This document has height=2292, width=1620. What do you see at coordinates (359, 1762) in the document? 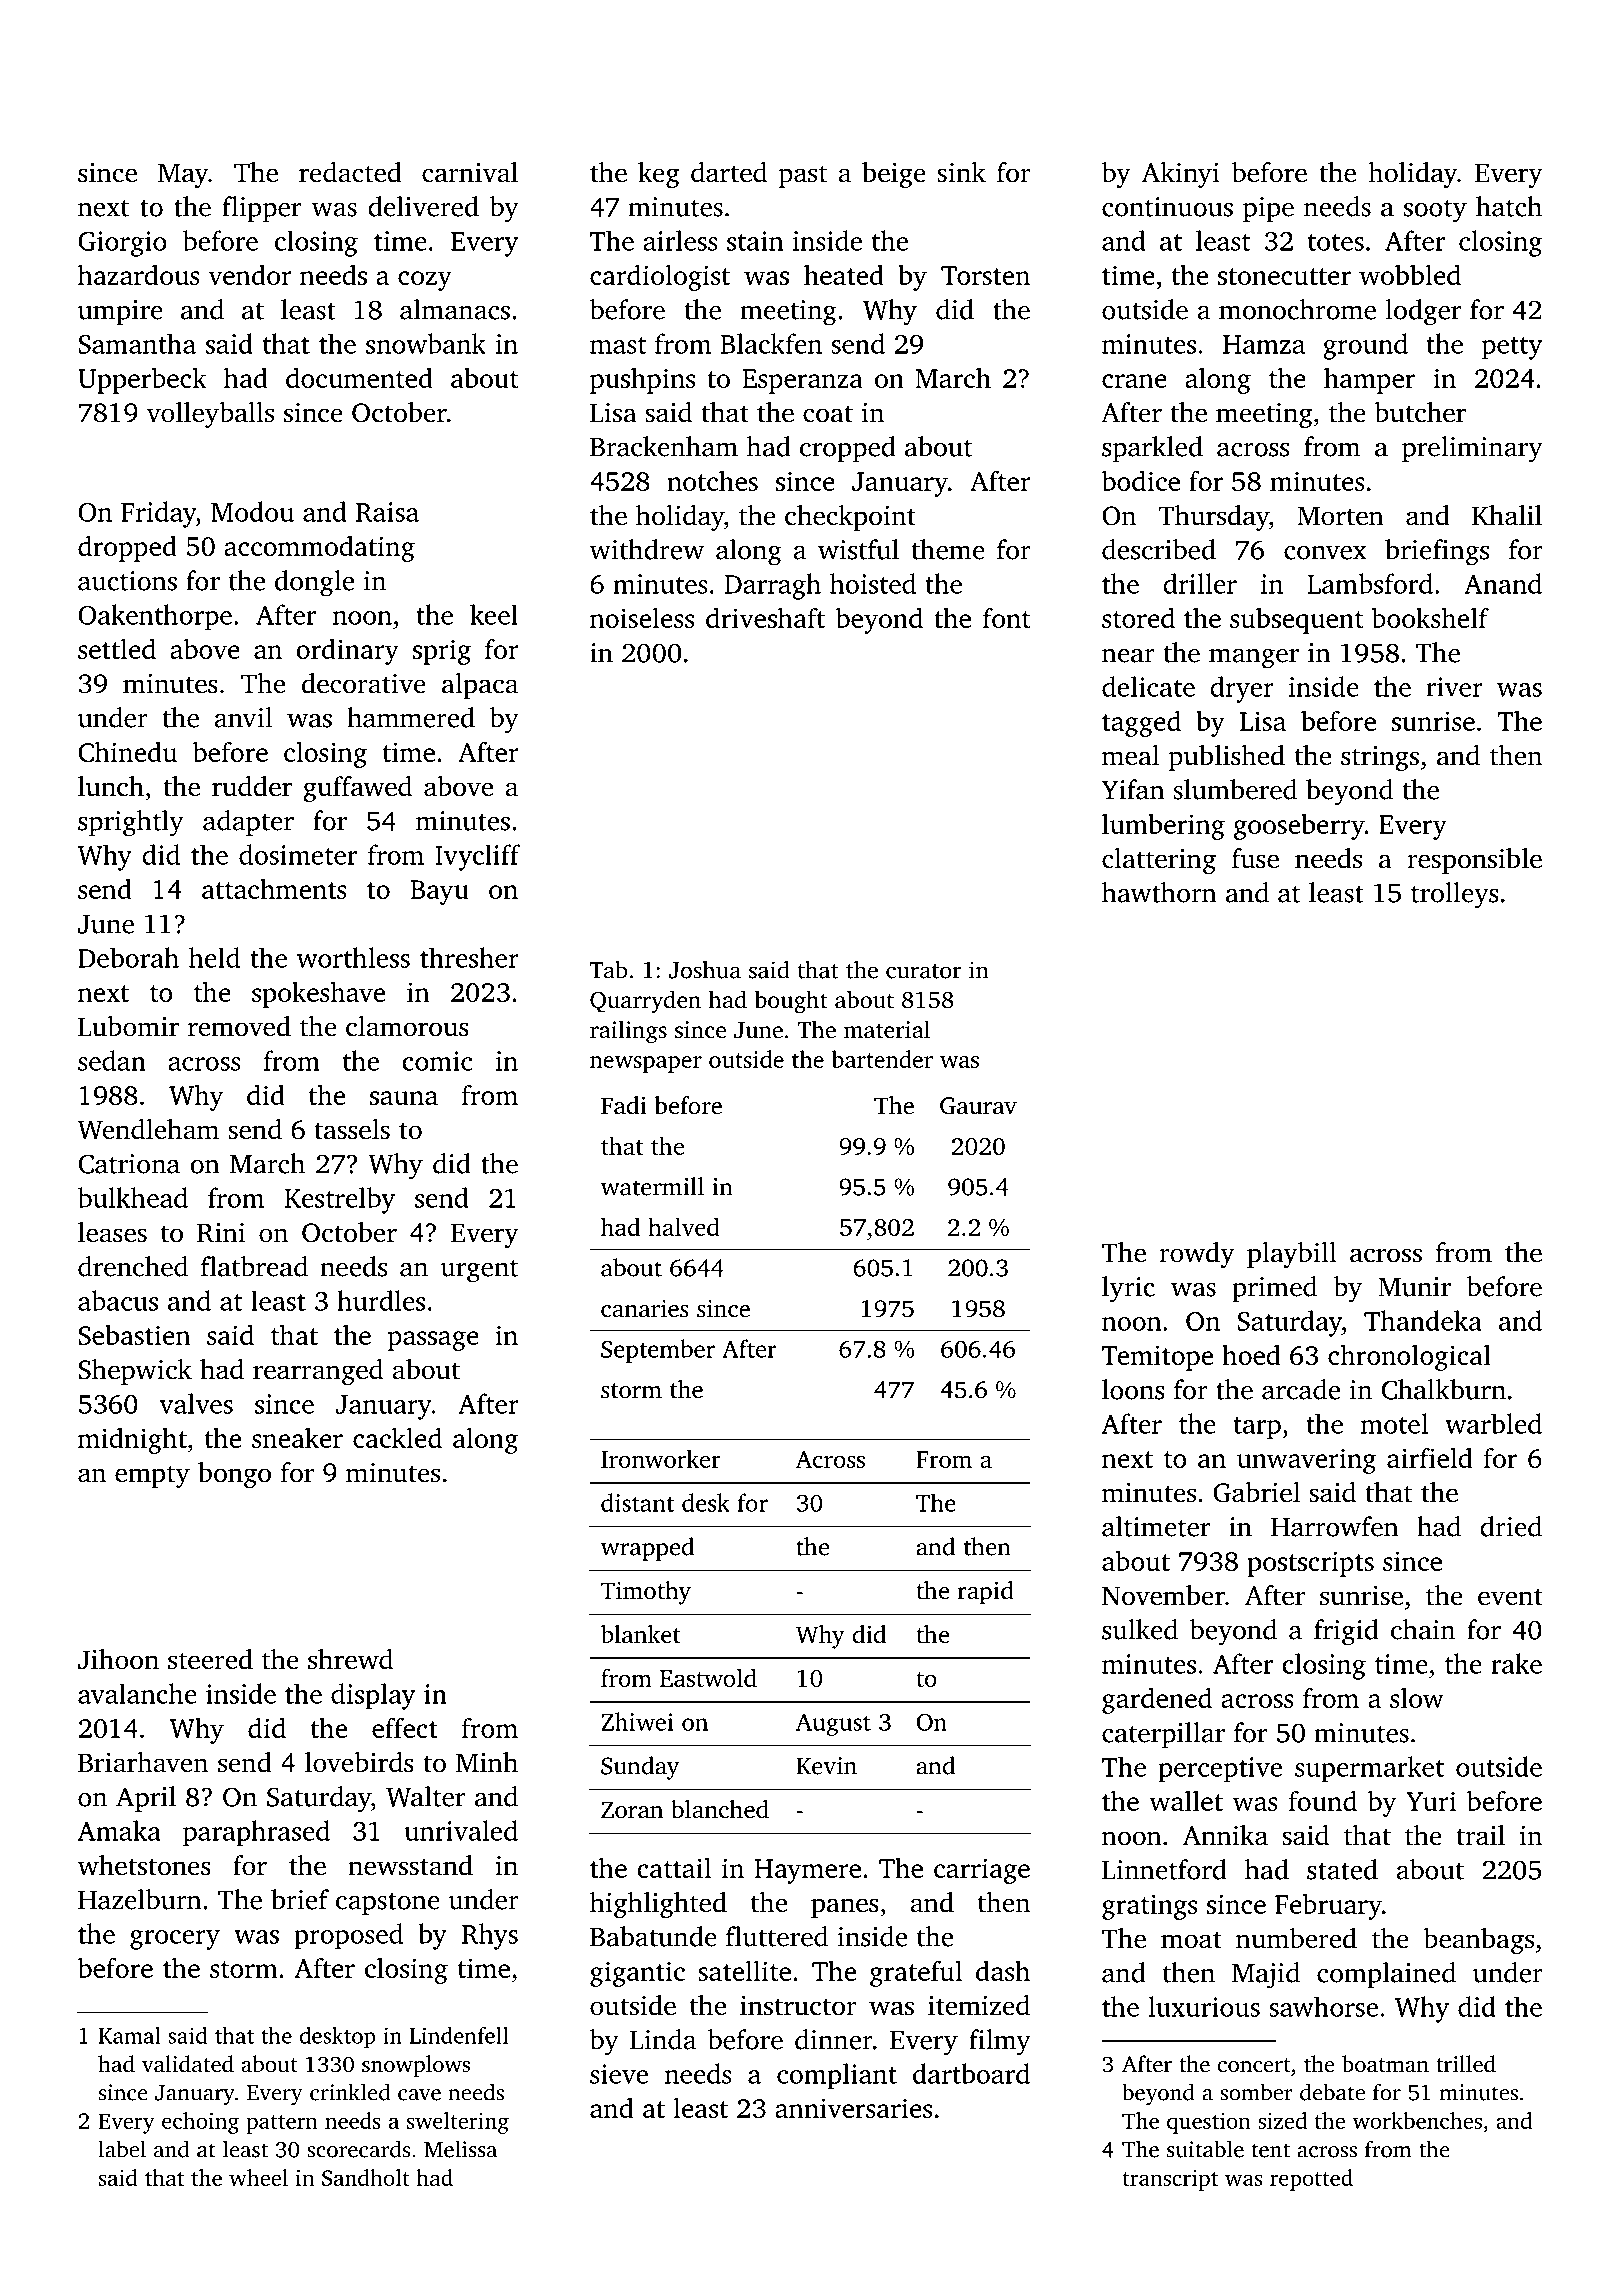
I see `lovebirds` at bounding box center [359, 1762].
